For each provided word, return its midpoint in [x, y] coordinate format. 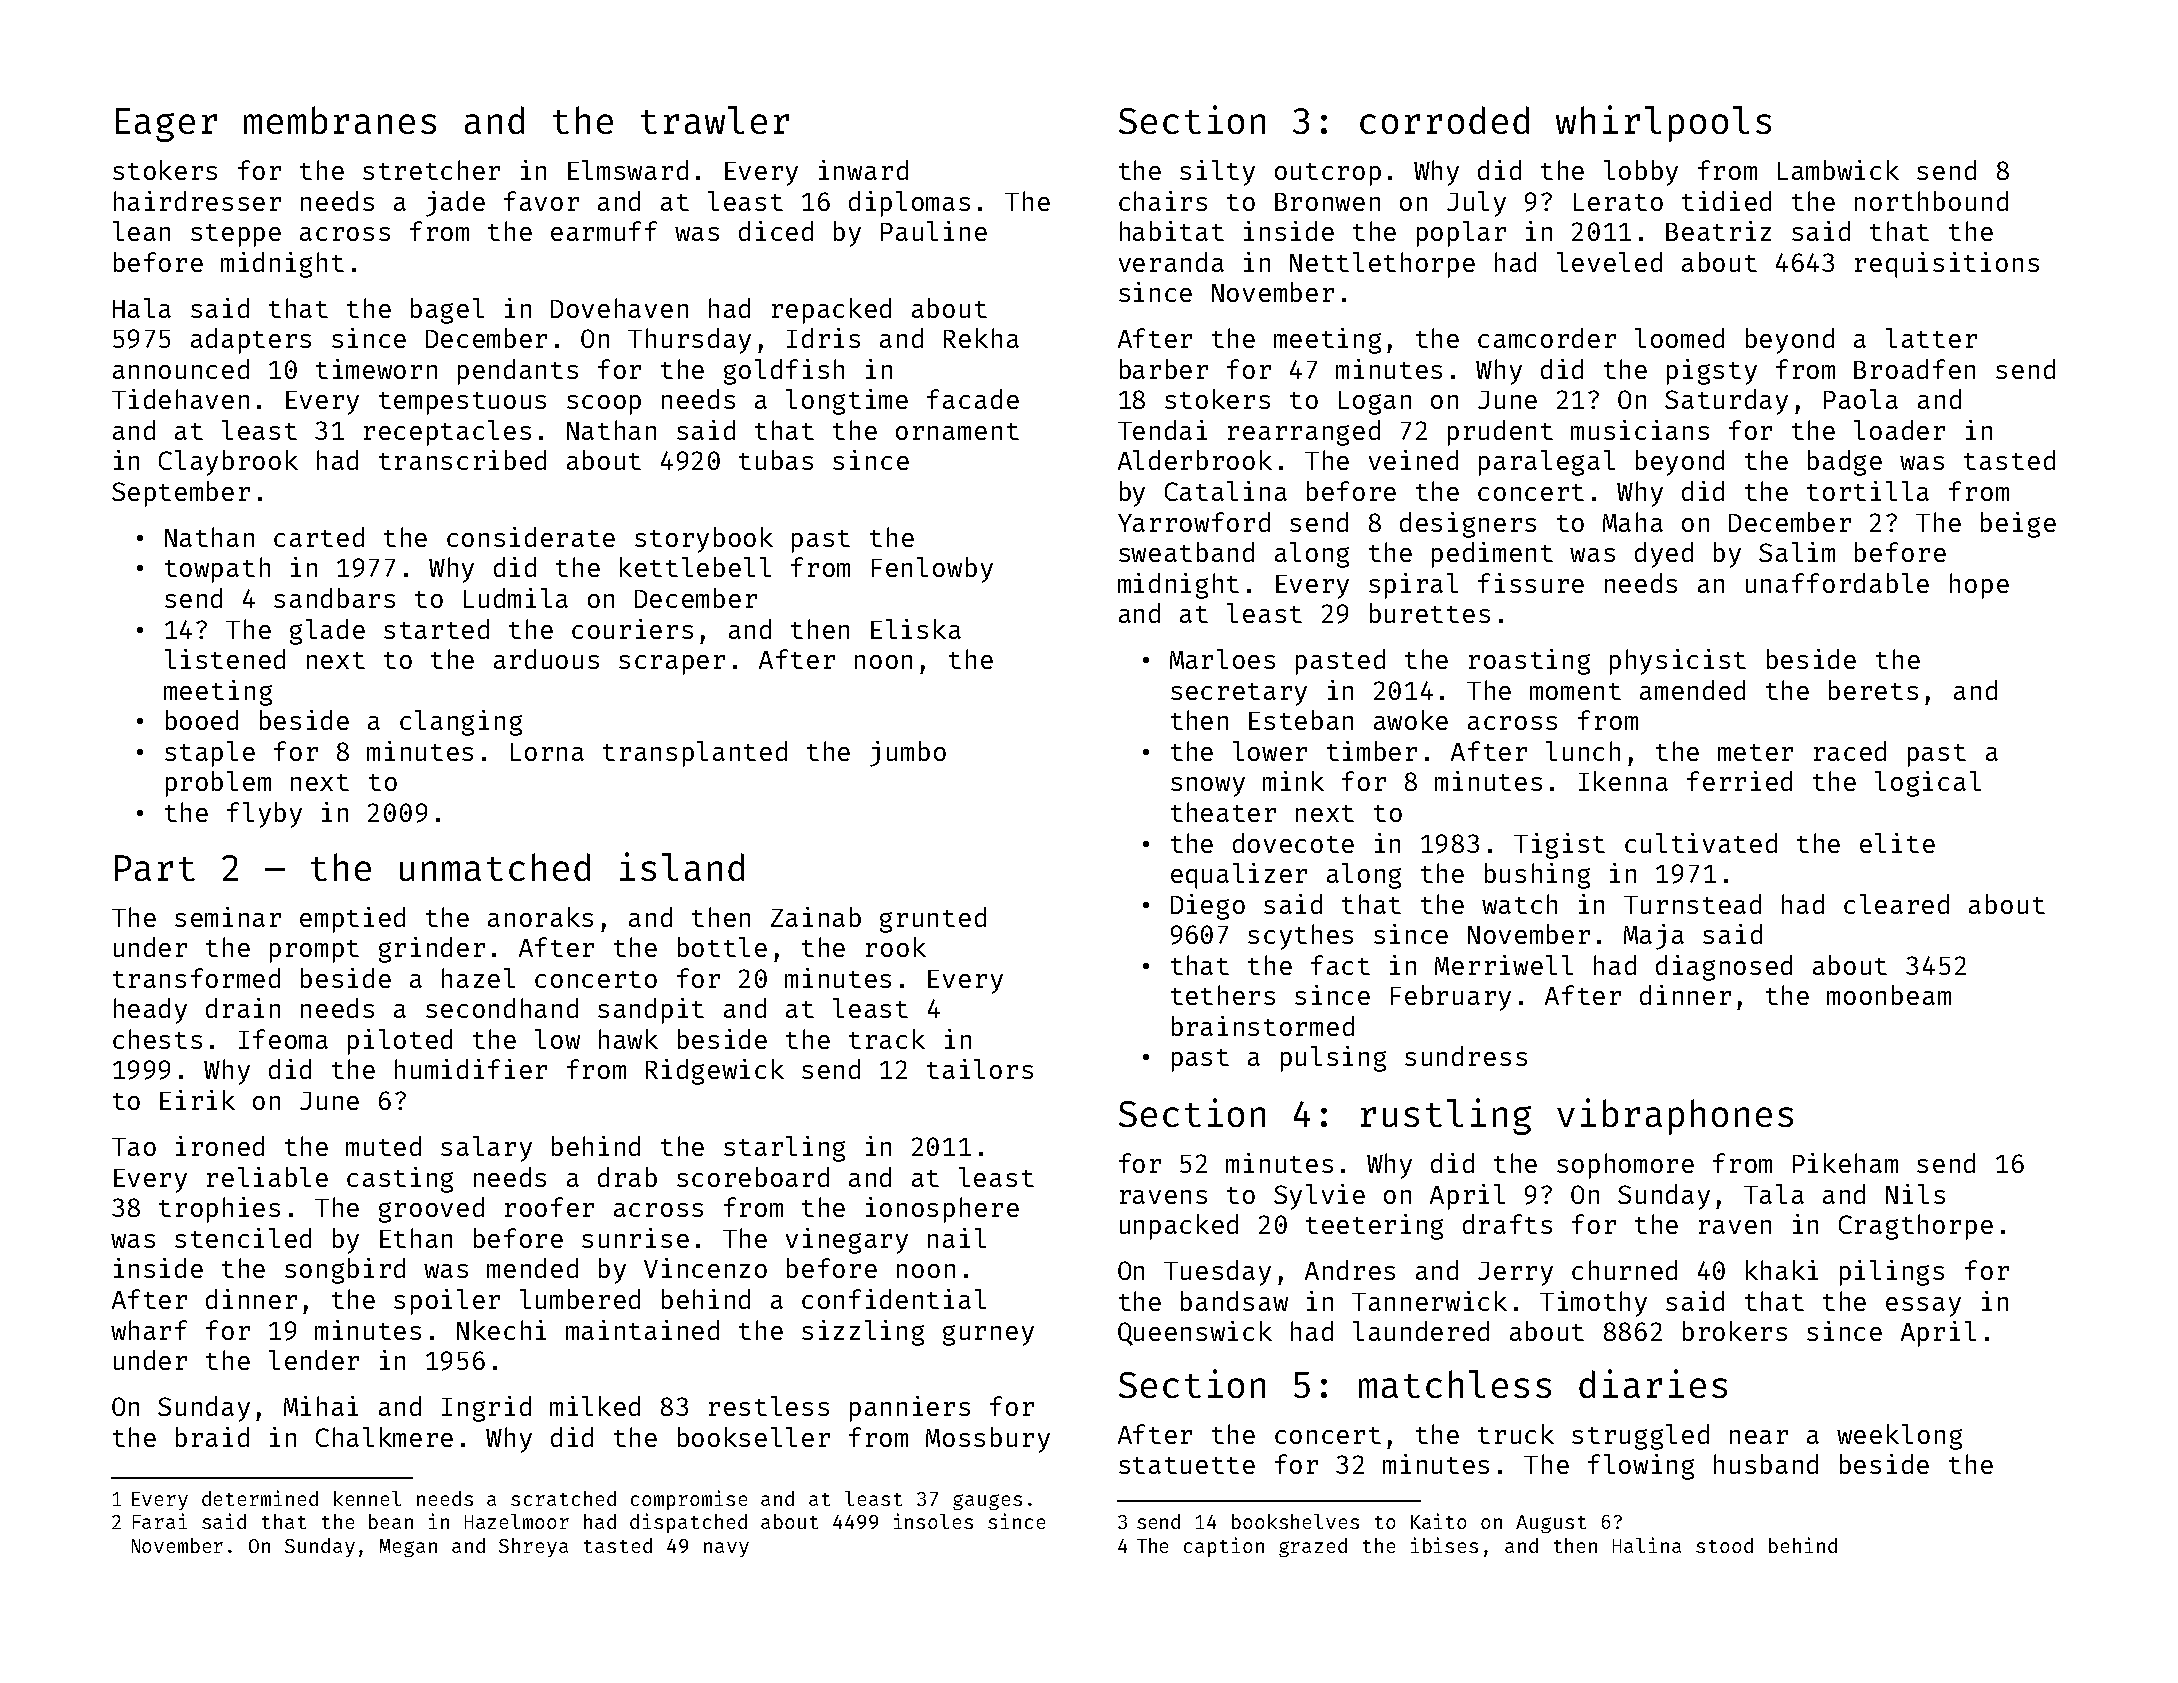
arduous [546, 659]
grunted [933, 920]
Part [155, 868]
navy [726, 1549]
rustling [1446, 1116]
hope [1979, 586]
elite [1897, 843]
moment [1575, 691]
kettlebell [695, 567]
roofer [549, 1207]
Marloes [1222, 659]
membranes [340, 120]
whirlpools [1663, 123]
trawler [715, 120]
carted [319, 537]
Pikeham [1845, 1163]
